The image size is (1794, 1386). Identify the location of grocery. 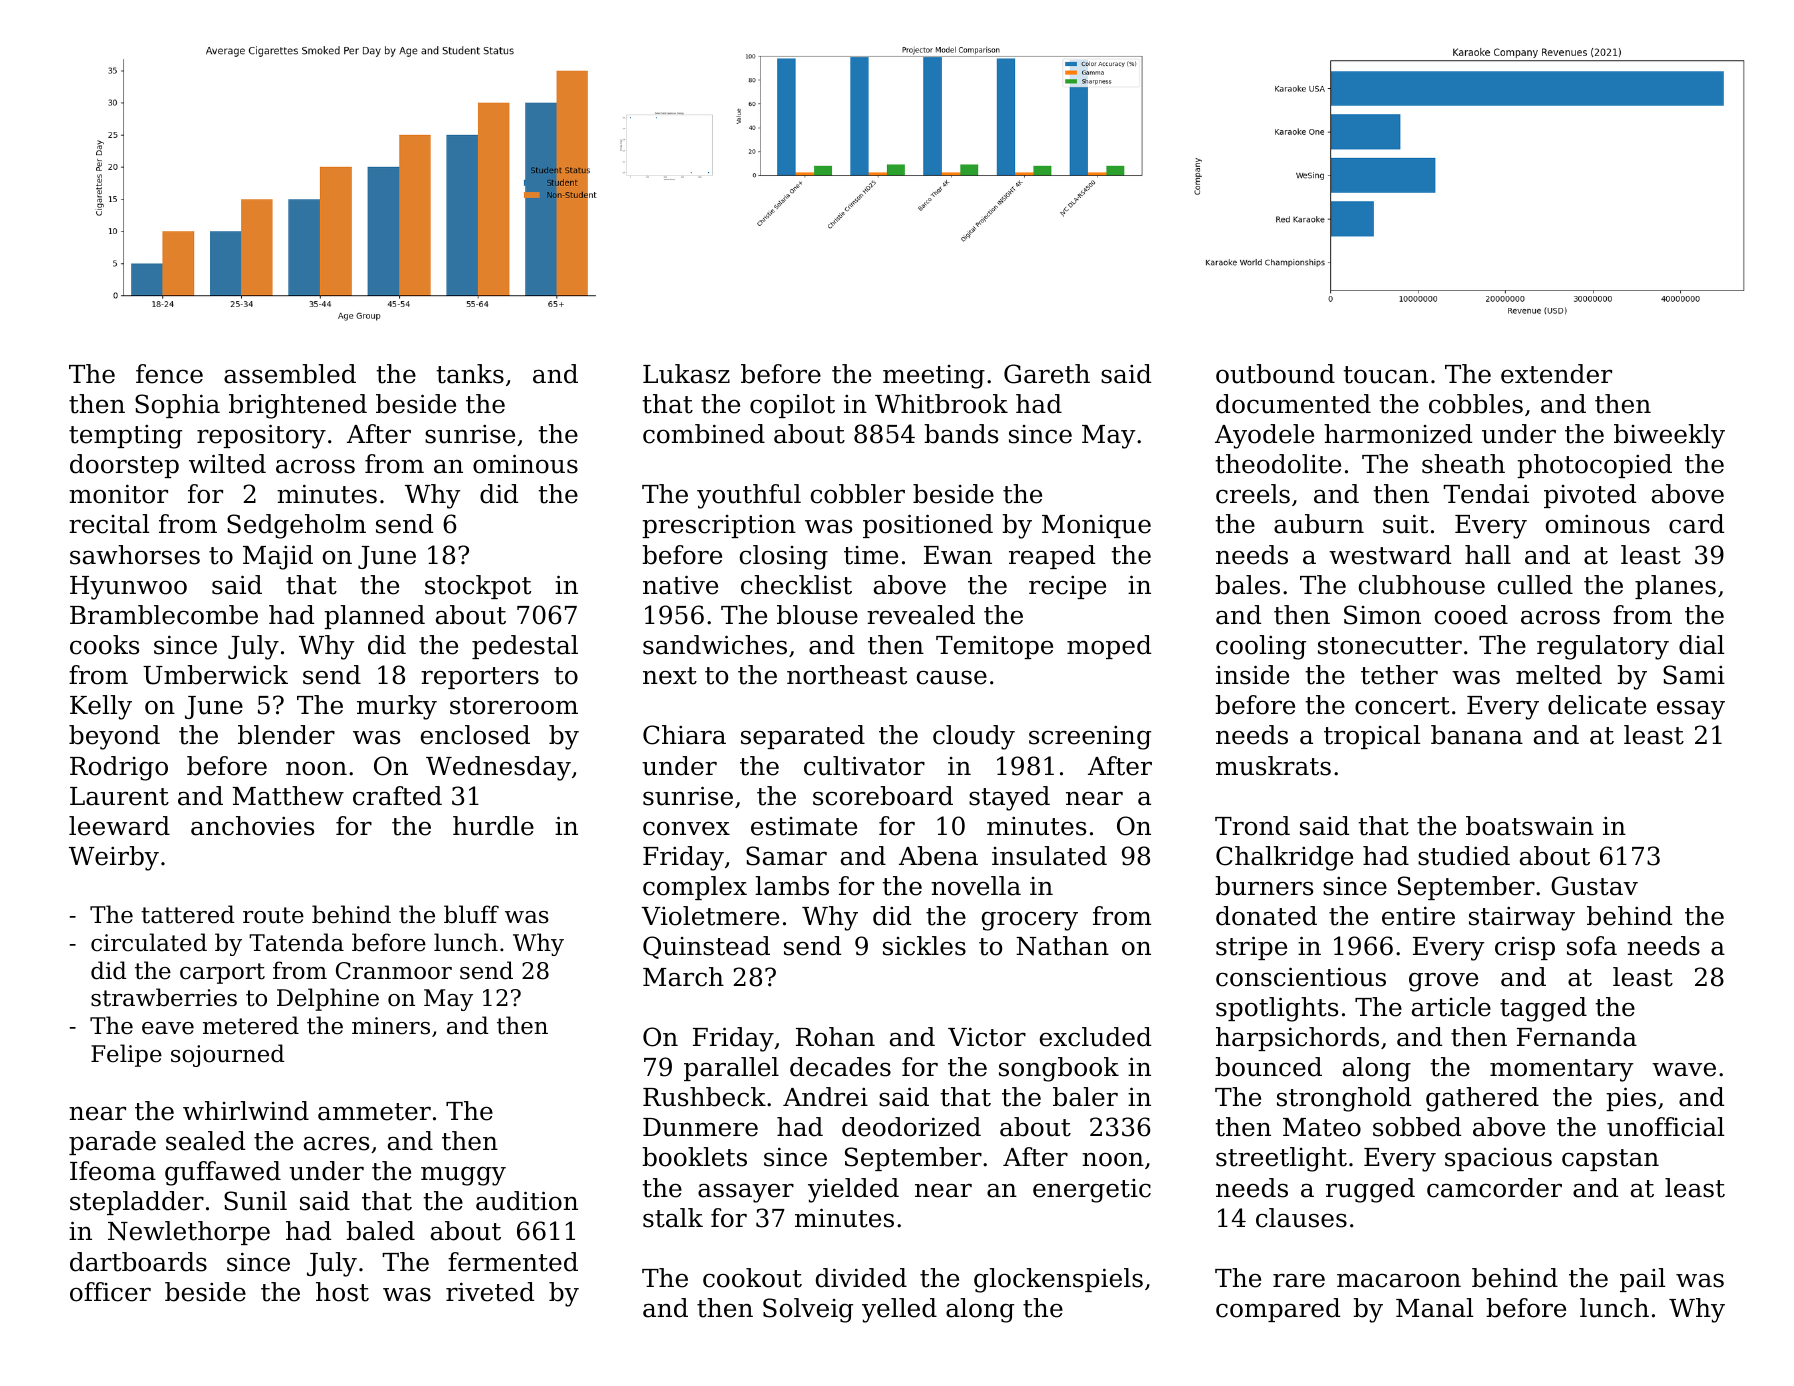
(1030, 921).
